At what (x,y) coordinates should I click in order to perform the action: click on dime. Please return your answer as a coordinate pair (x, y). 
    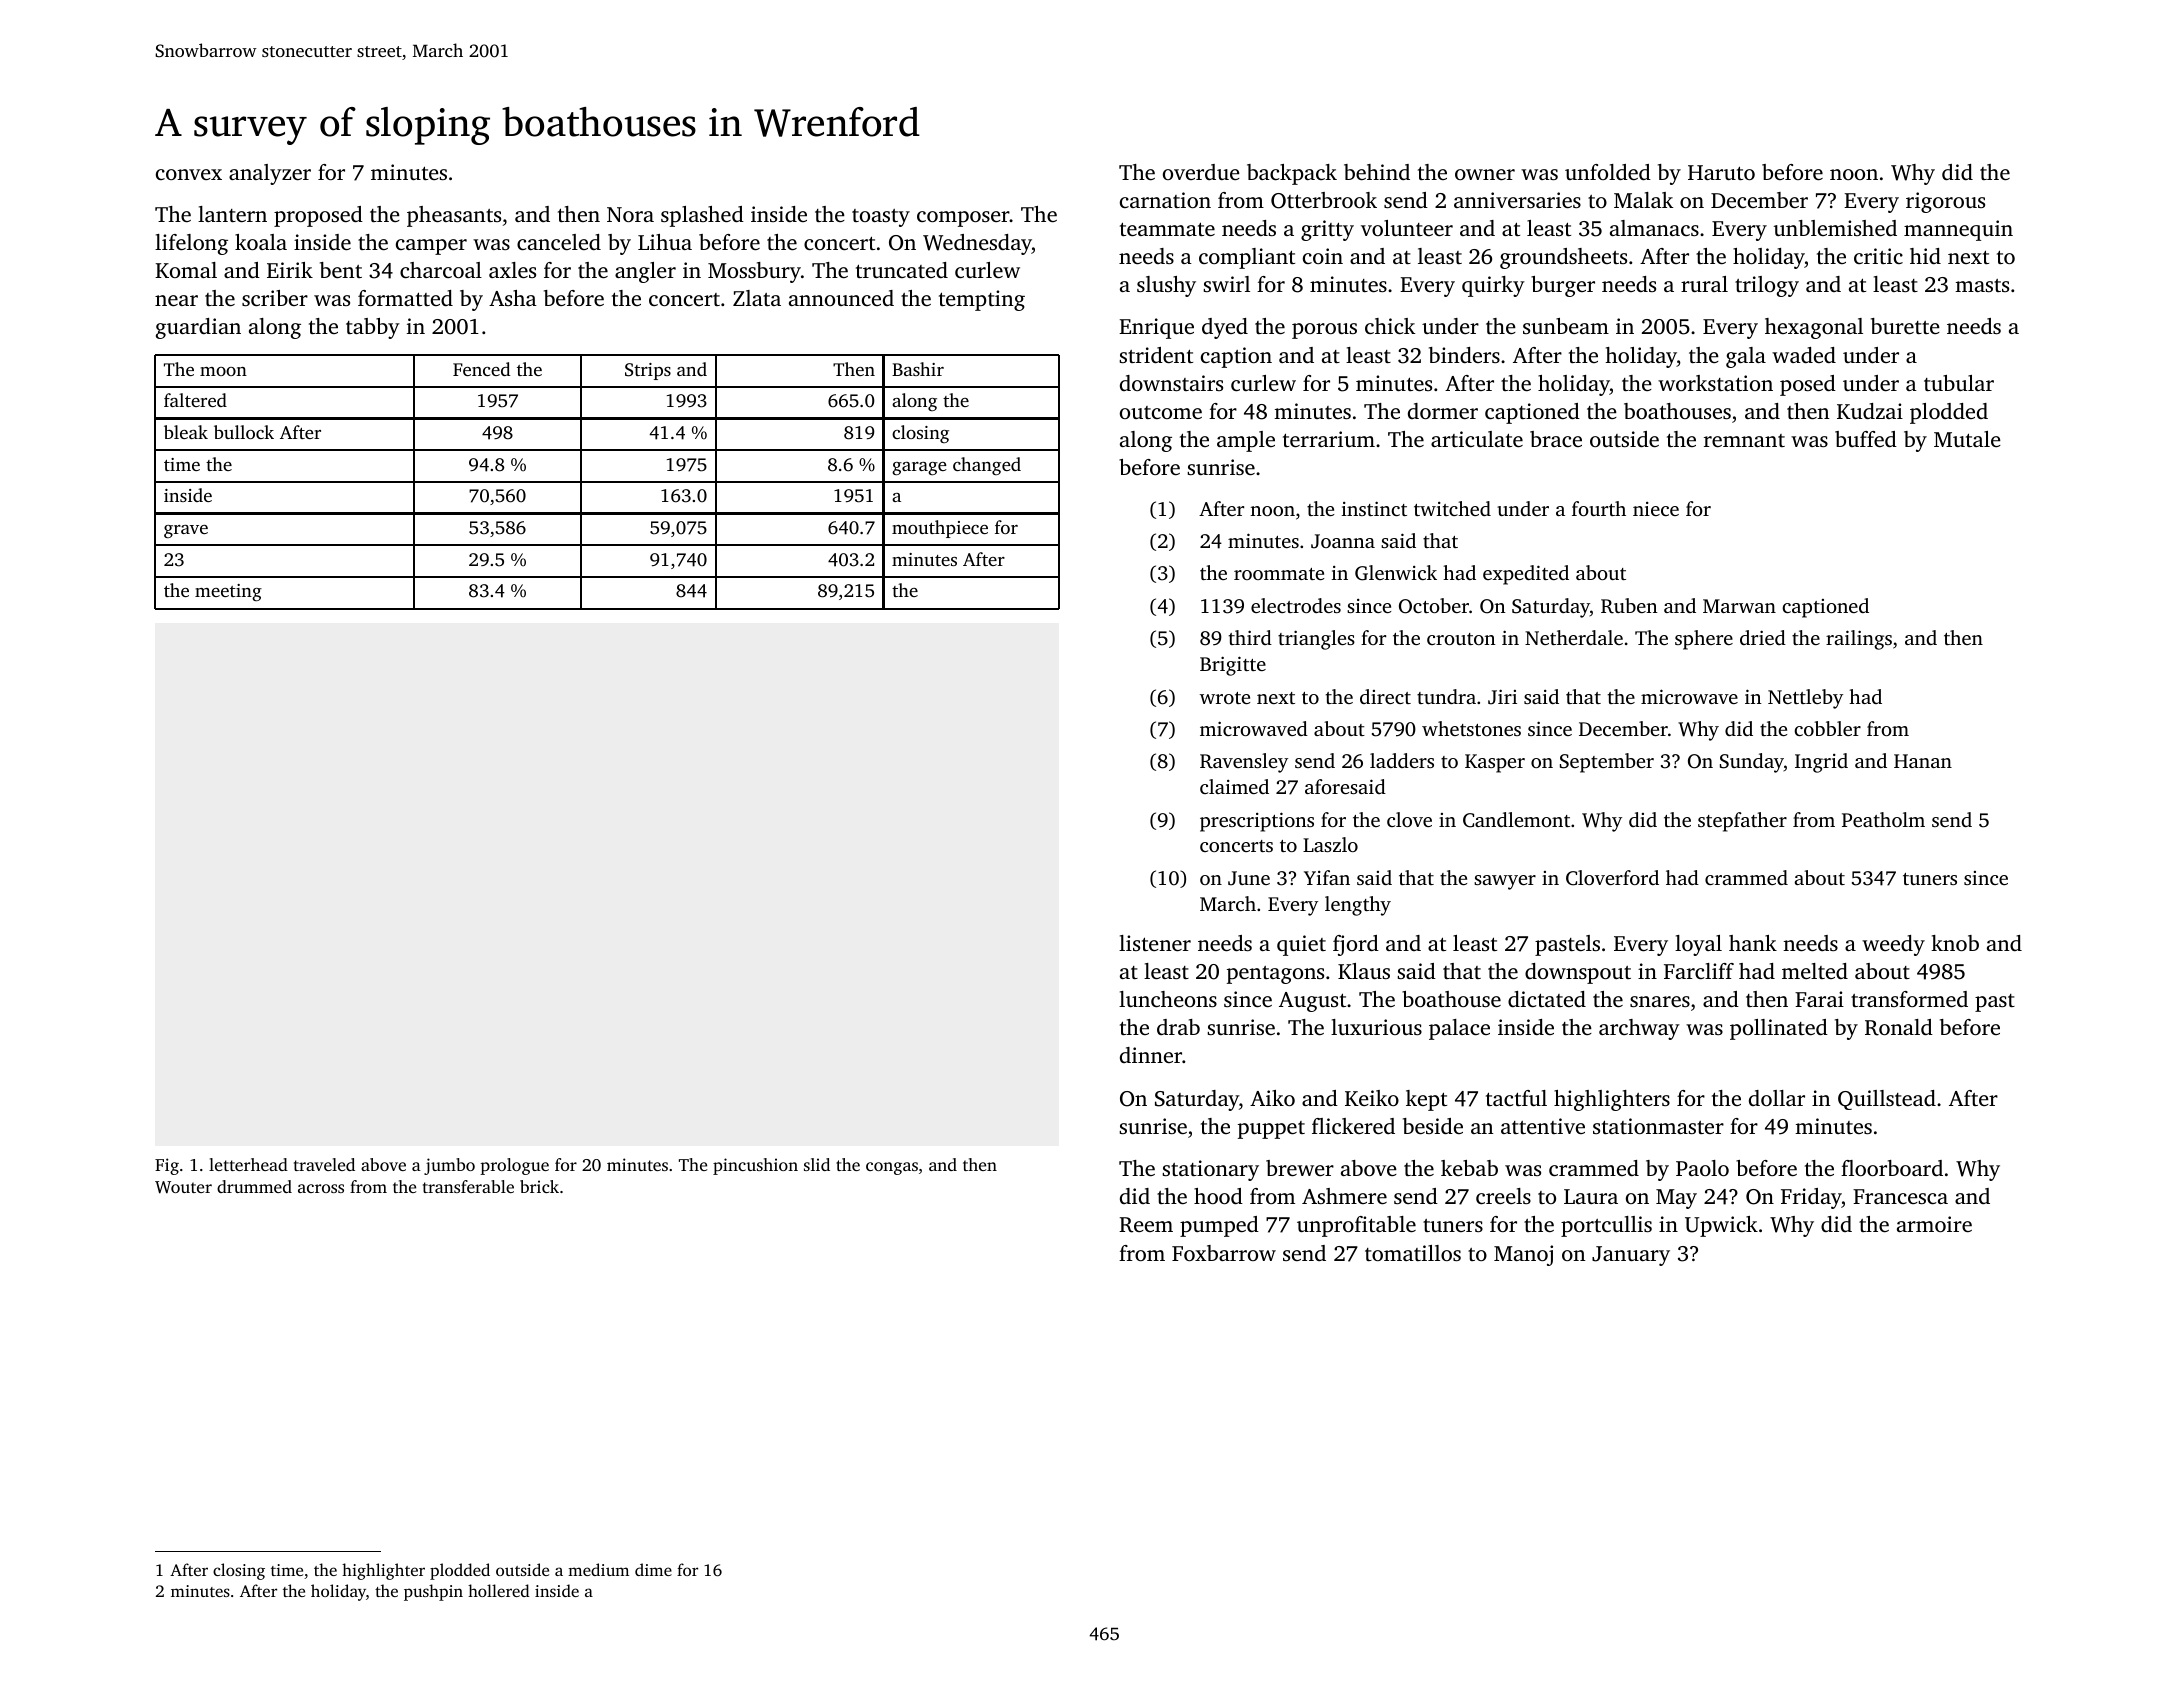
    Looking at the image, I should click on (653, 1569).
